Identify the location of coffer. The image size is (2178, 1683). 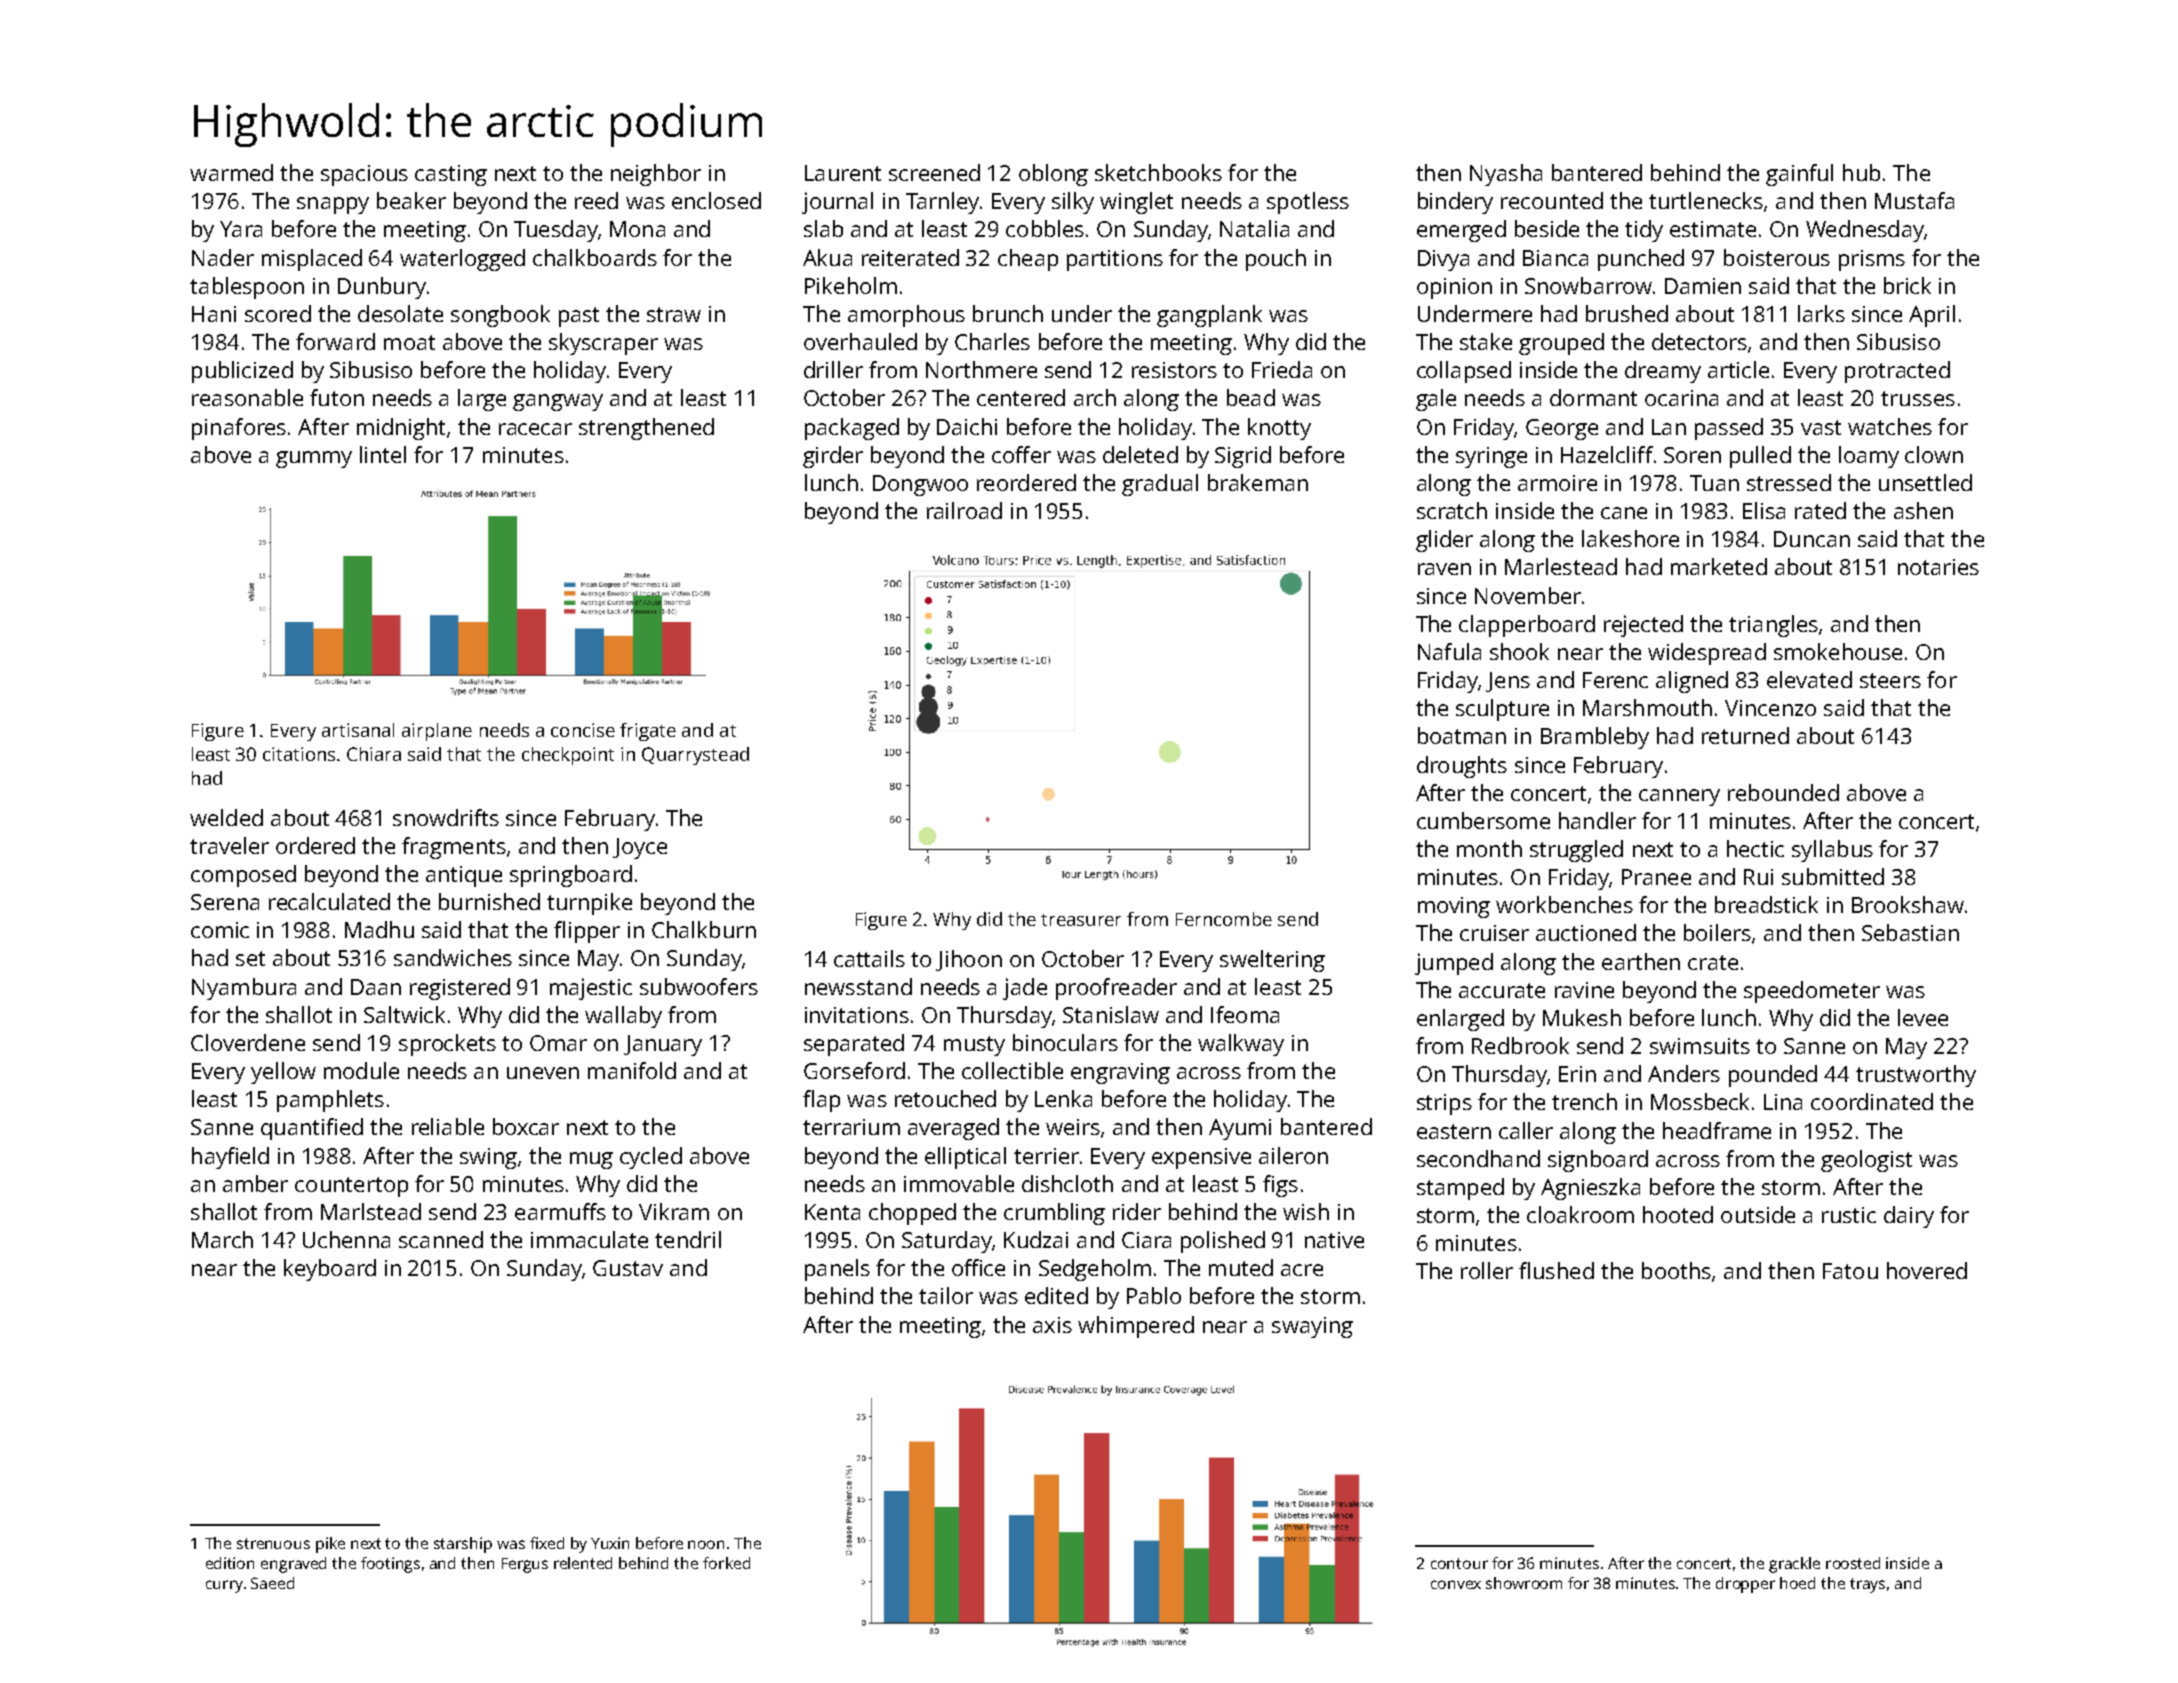
(1021, 454).
